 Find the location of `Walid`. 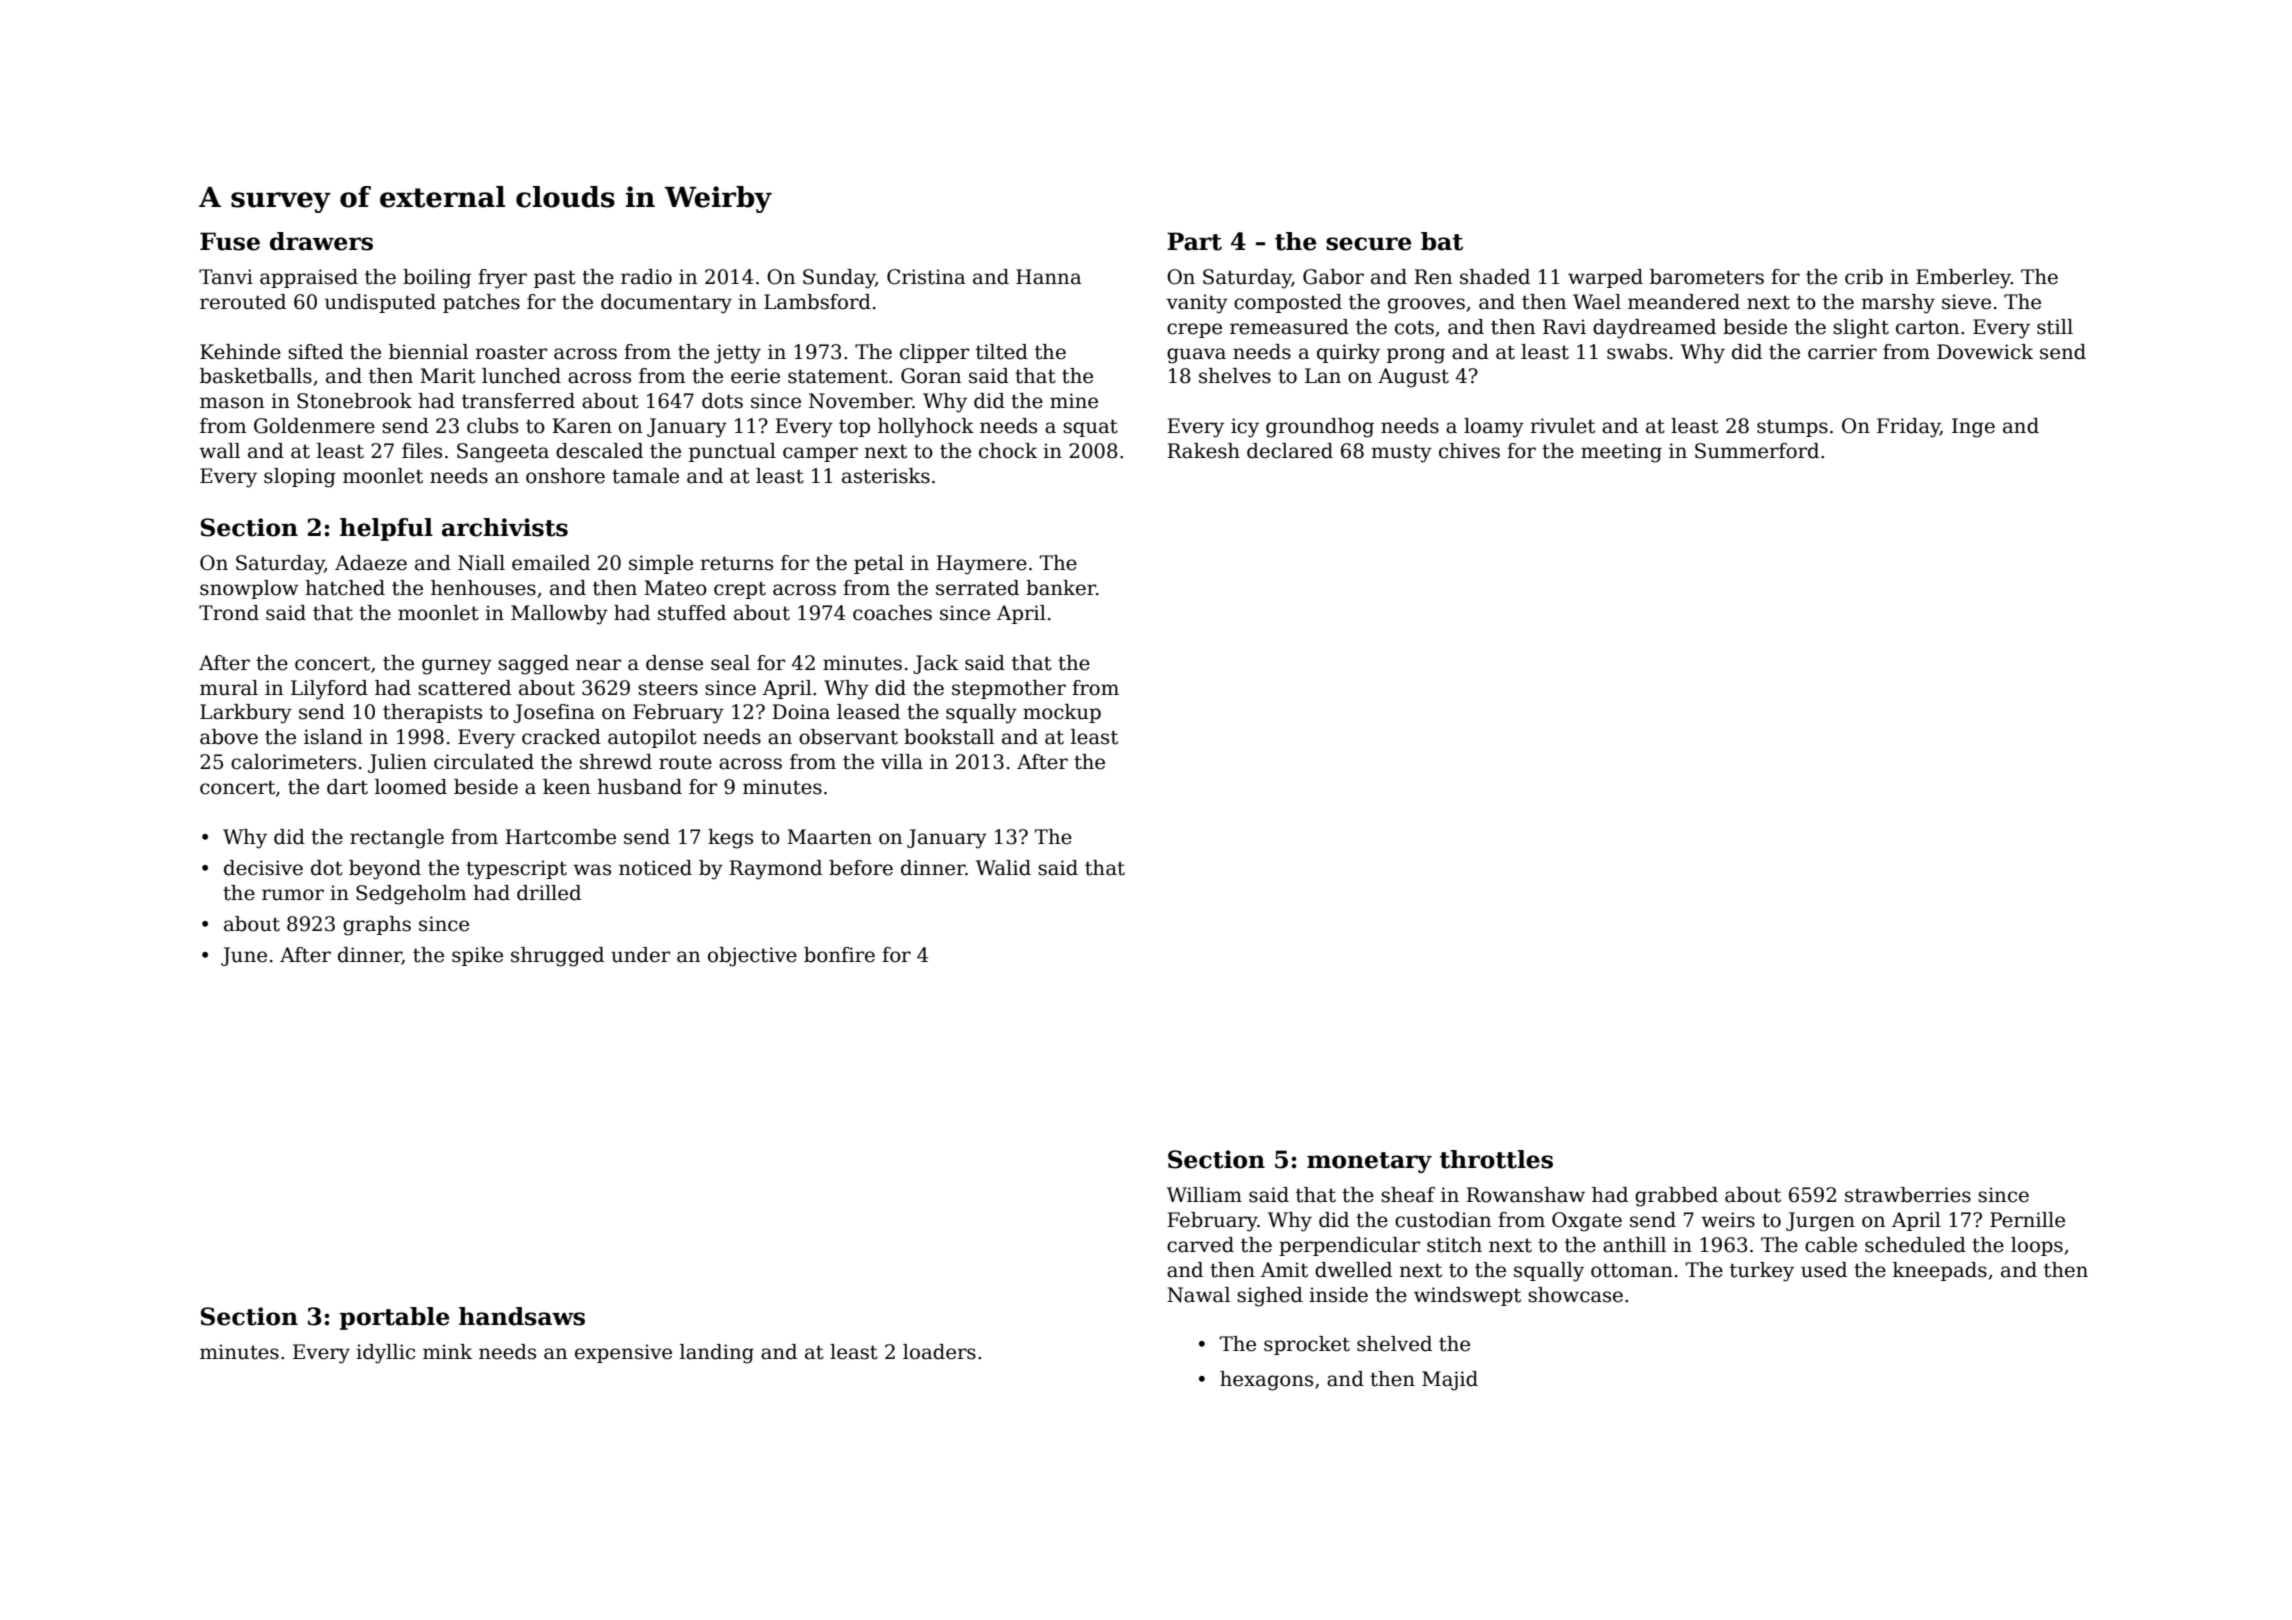

Walid is located at coordinates (1003, 868).
